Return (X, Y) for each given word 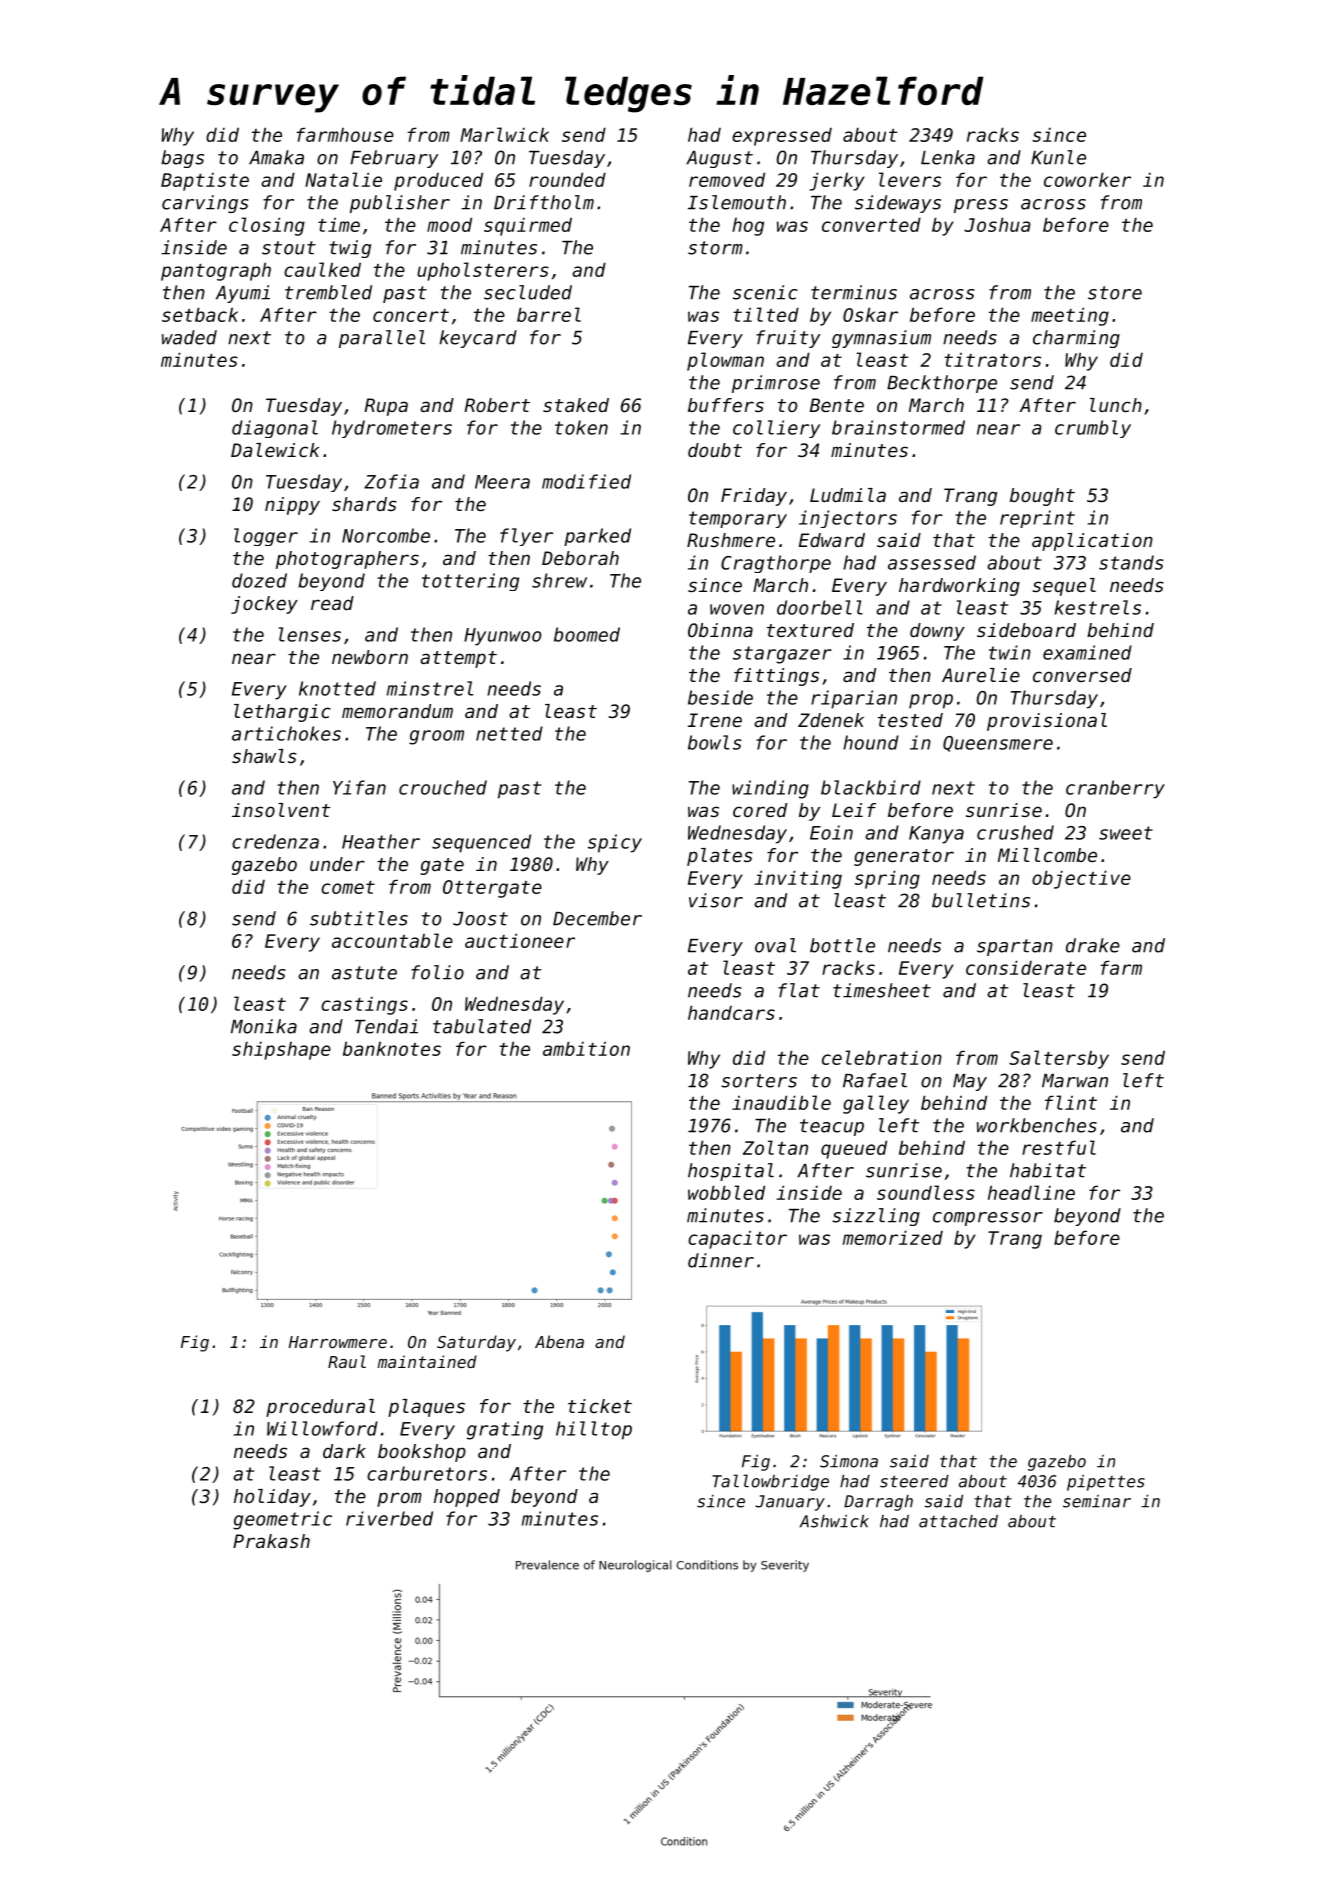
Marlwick (504, 134)
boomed (587, 634)
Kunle (1058, 157)
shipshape (281, 1050)
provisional (1047, 722)
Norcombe (386, 535)
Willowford (322, 1428)
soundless (926, 1192)
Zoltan (775, 1147)
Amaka (276, 157)
